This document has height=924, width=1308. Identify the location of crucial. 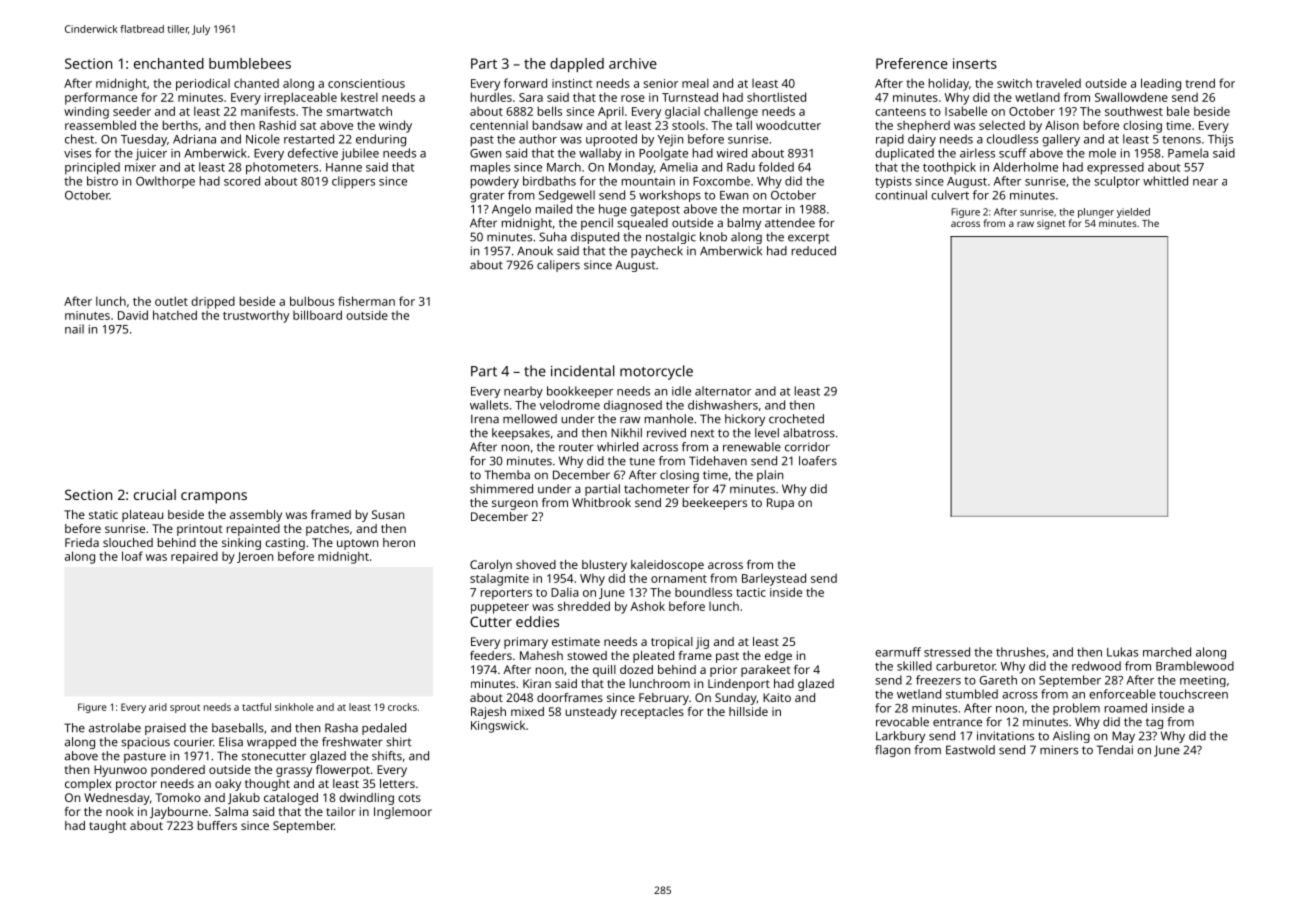
(155, 494).
